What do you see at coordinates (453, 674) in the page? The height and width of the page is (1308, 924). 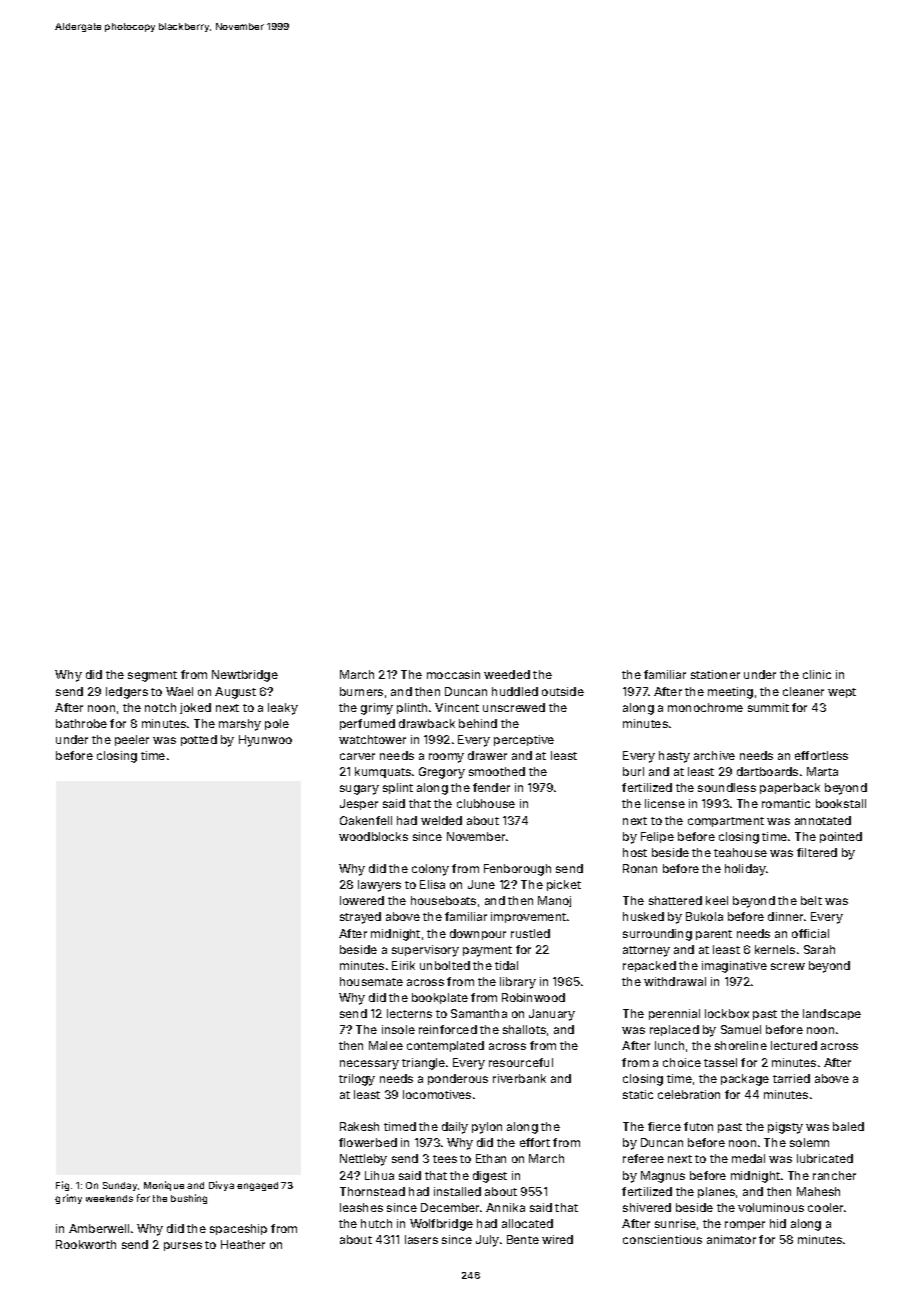 I see `moccasin` at bounding box center [453, 674].
